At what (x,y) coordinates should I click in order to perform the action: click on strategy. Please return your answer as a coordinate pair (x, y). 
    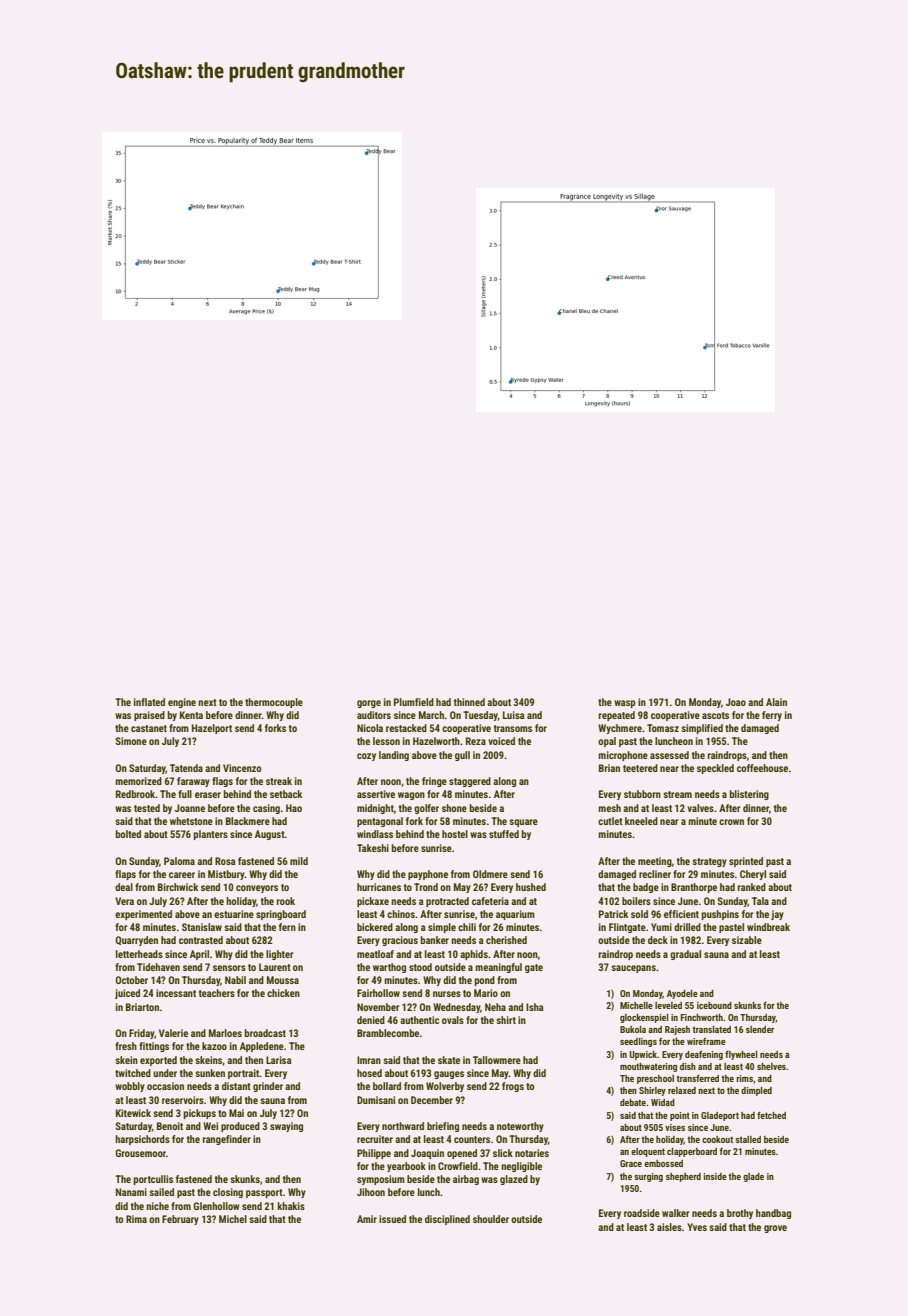
    Looking at the image, I should click on (709, 862).
